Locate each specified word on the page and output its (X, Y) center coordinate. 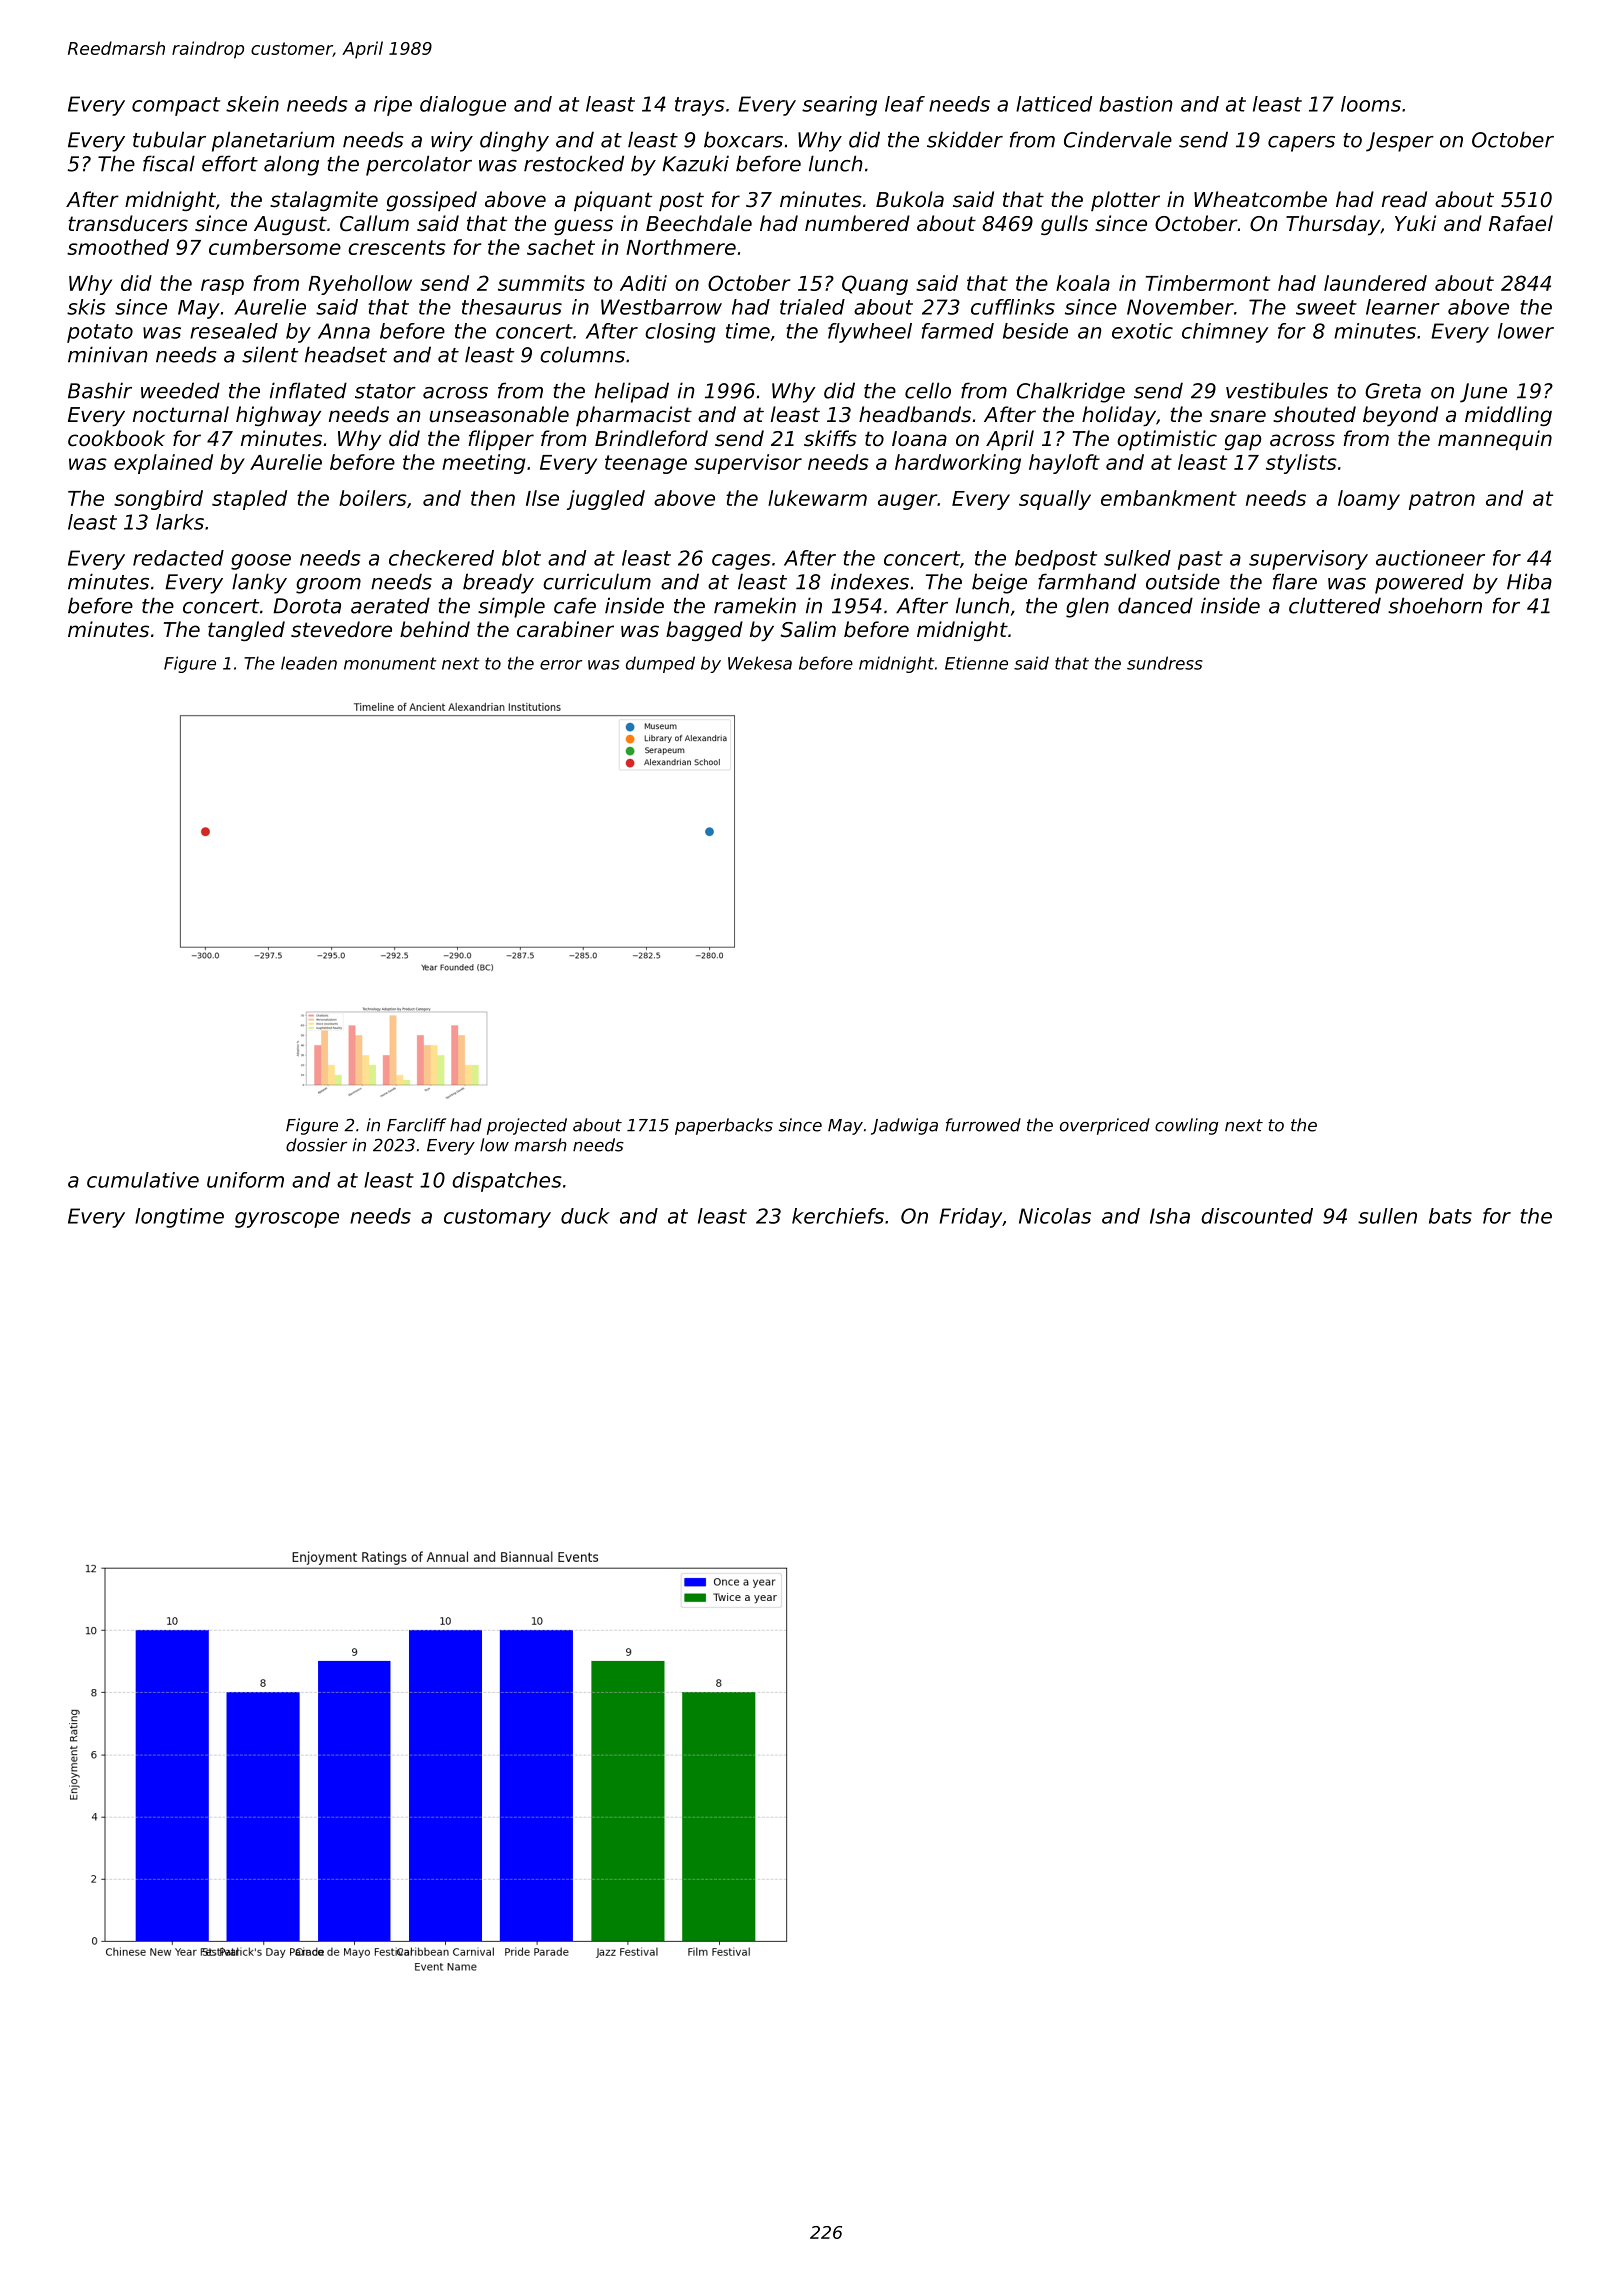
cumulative (143, 1180)
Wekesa (760, 663)
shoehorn (1435, 605)
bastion (1136, 104)
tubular (169, 139)
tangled (246, 631)
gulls (1064, 225)
